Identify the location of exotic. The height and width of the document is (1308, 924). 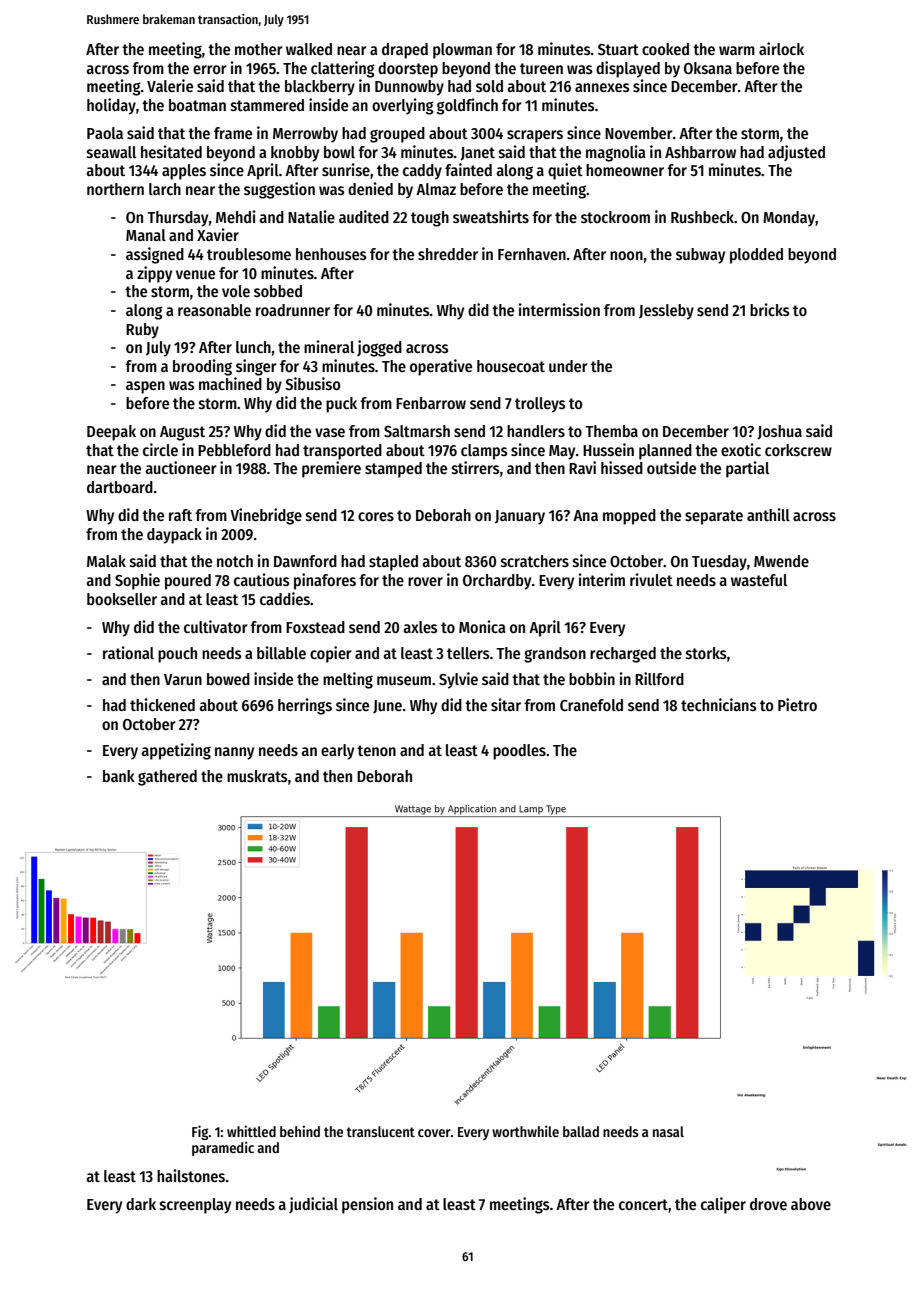
(741, 449).
